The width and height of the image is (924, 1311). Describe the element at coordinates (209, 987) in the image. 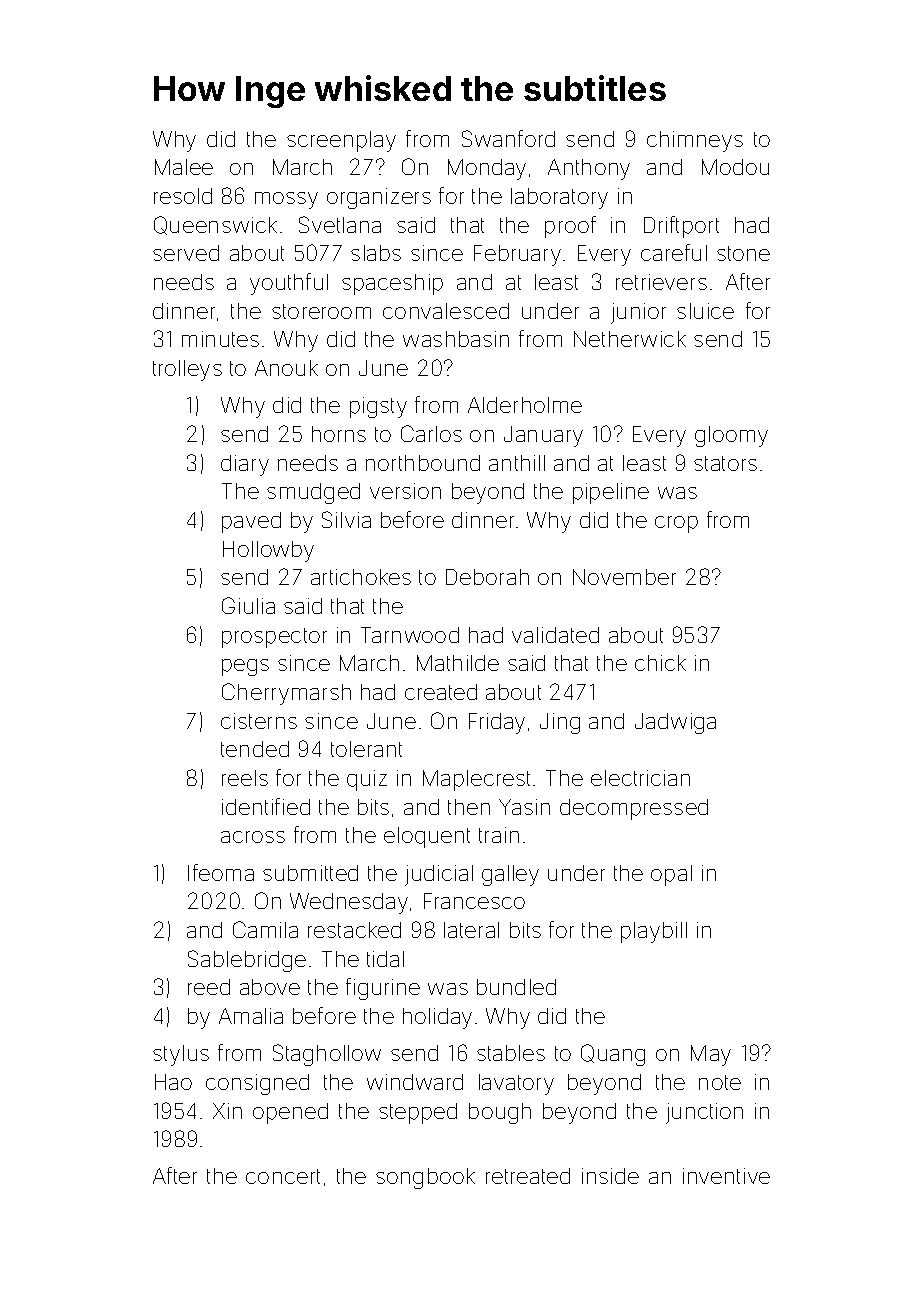

I see `reed` at that location.
